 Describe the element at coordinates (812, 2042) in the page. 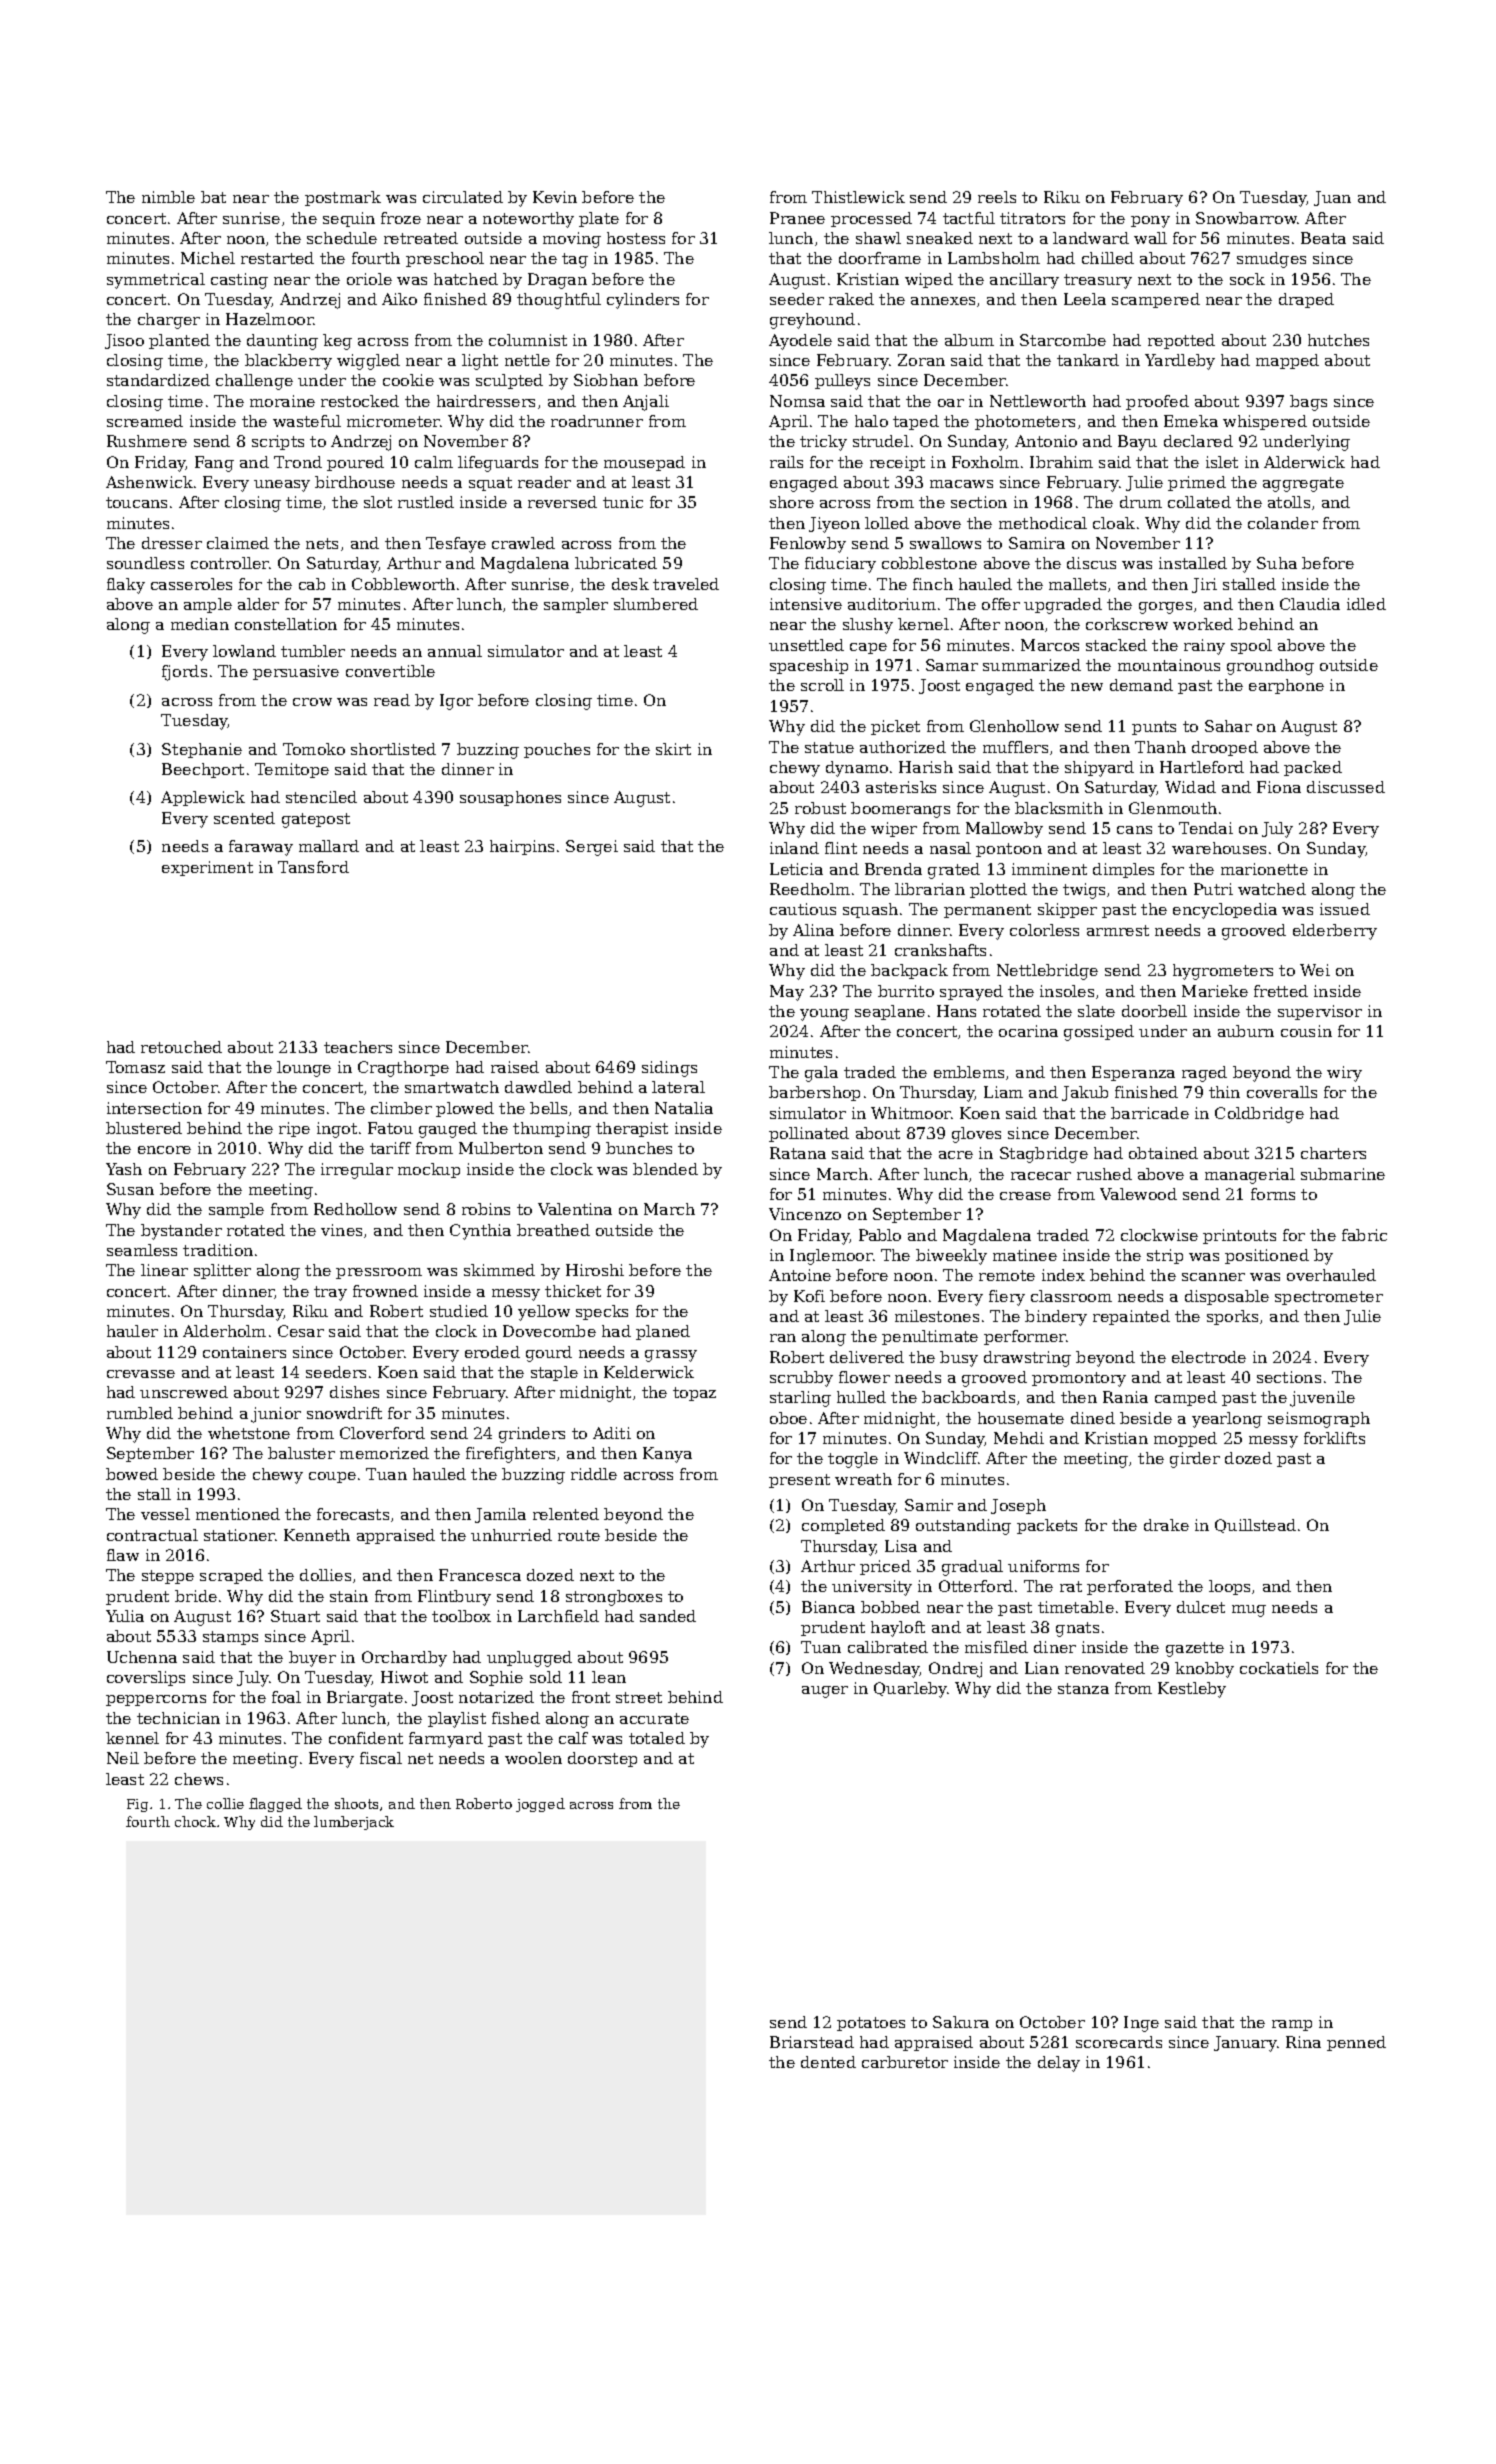

I see `Briarstead` at that location.
